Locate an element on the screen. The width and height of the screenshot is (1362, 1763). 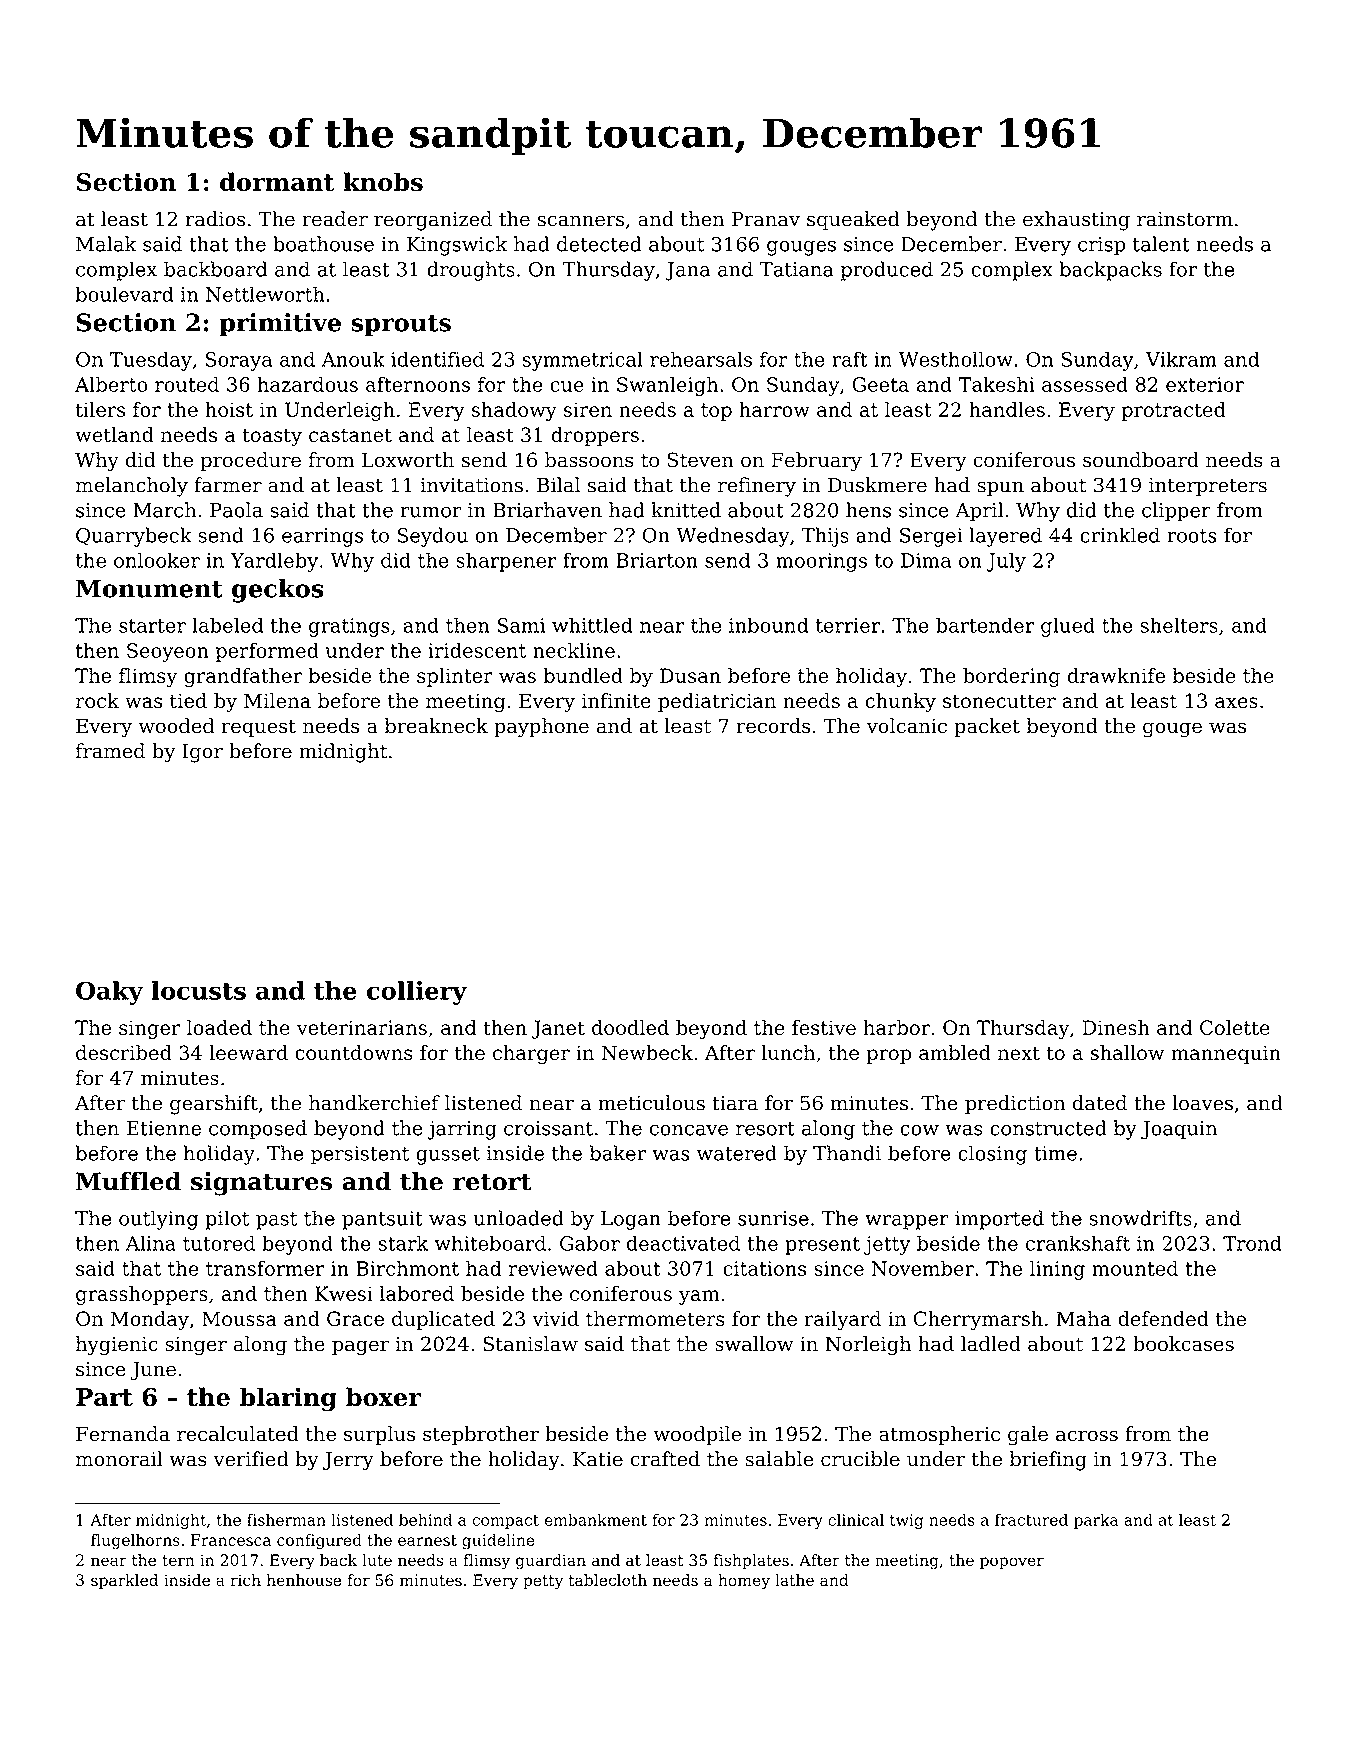
Alberto is located at coordinates (111, 384).
